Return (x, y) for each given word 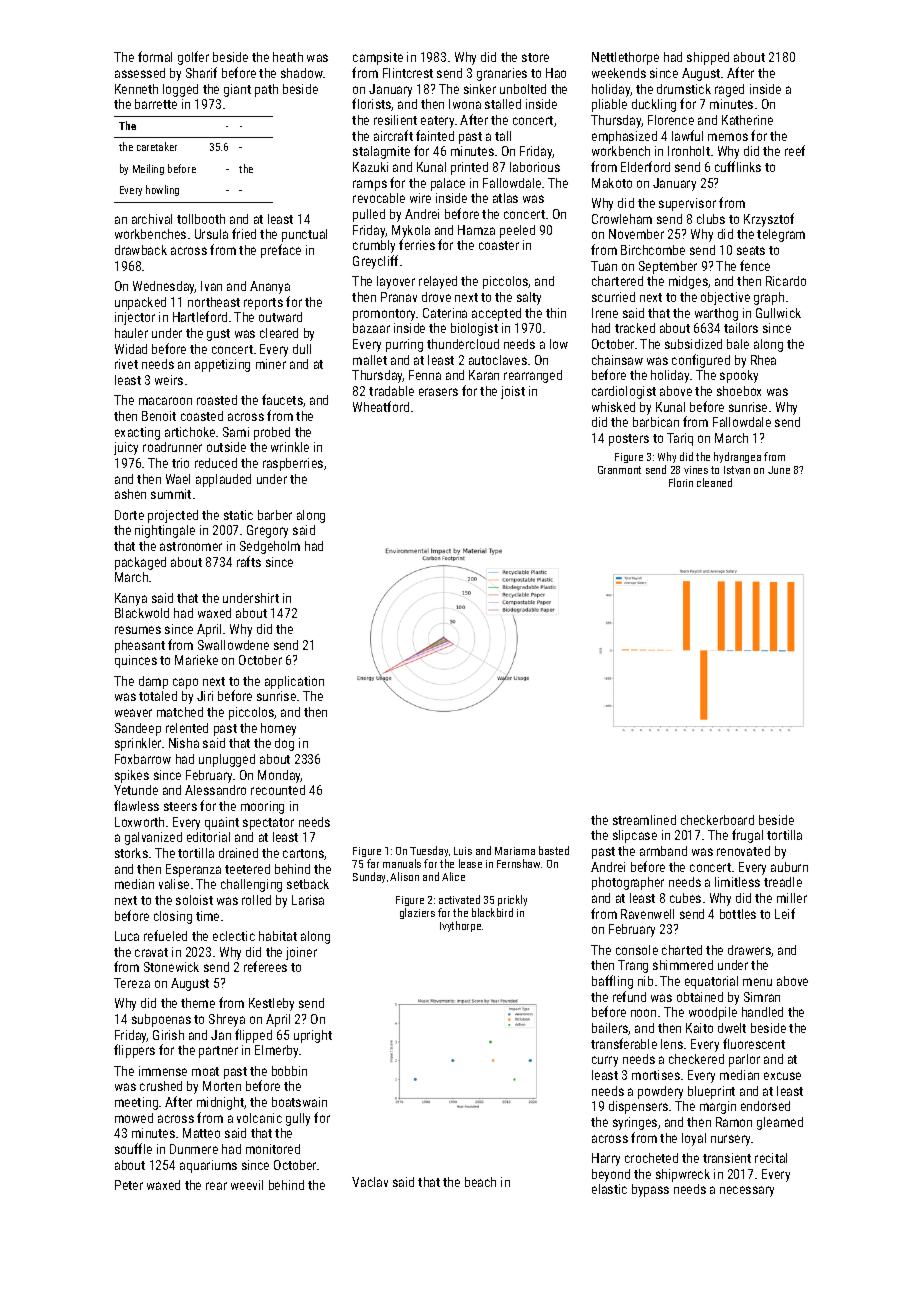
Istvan (737, 470)
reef (795, 150)
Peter (129, 1185)
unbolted (523, 89)
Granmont (619, 470)
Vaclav (370, 1182)
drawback (141, 250)
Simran (762, 997)
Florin (681, 482)
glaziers (417, 913)
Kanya (131, 599)
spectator (268, 824)
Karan (484, 375)
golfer (193, 58)
